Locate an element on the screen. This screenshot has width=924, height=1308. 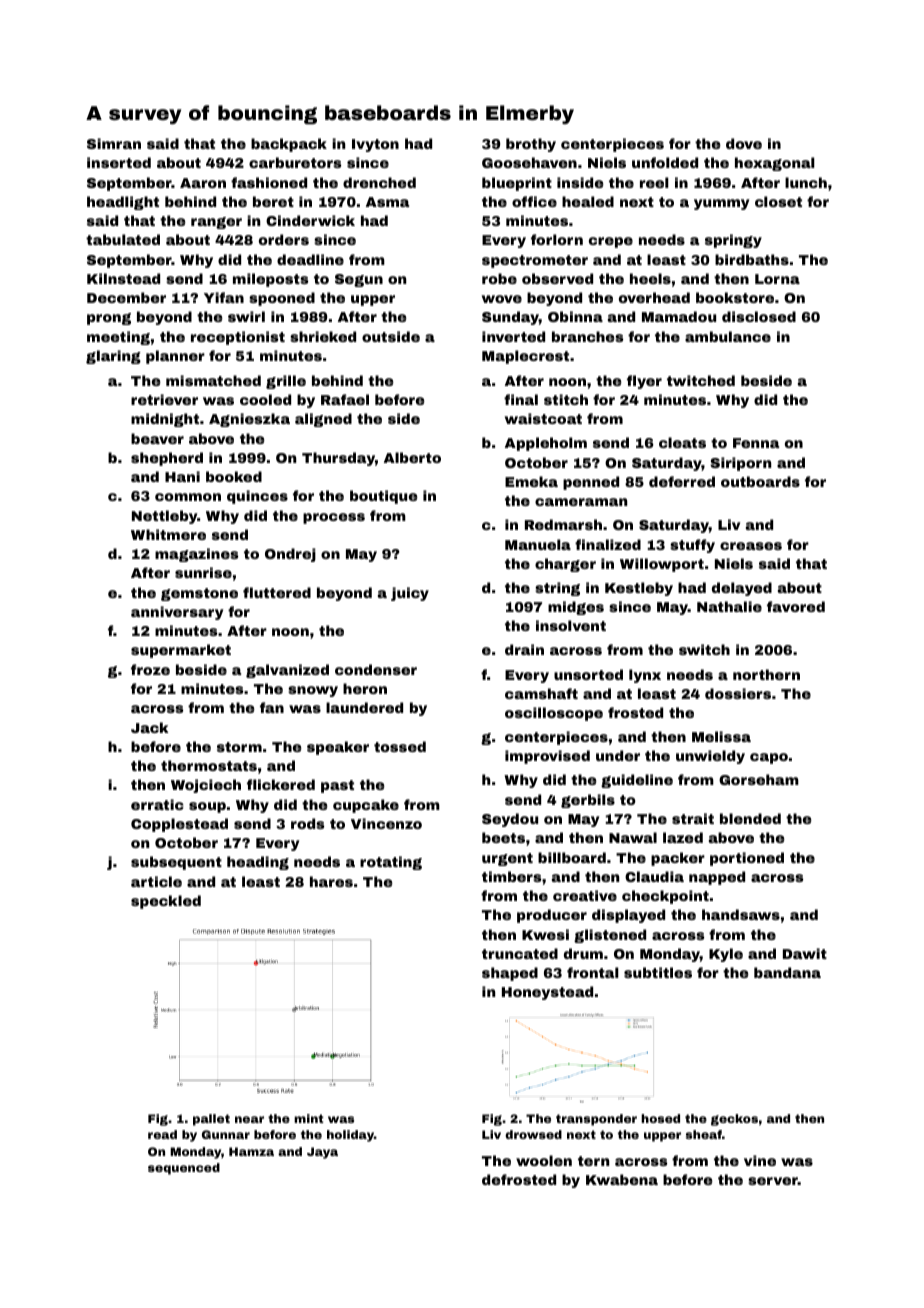
read is located at coordinates (162, 1134).
